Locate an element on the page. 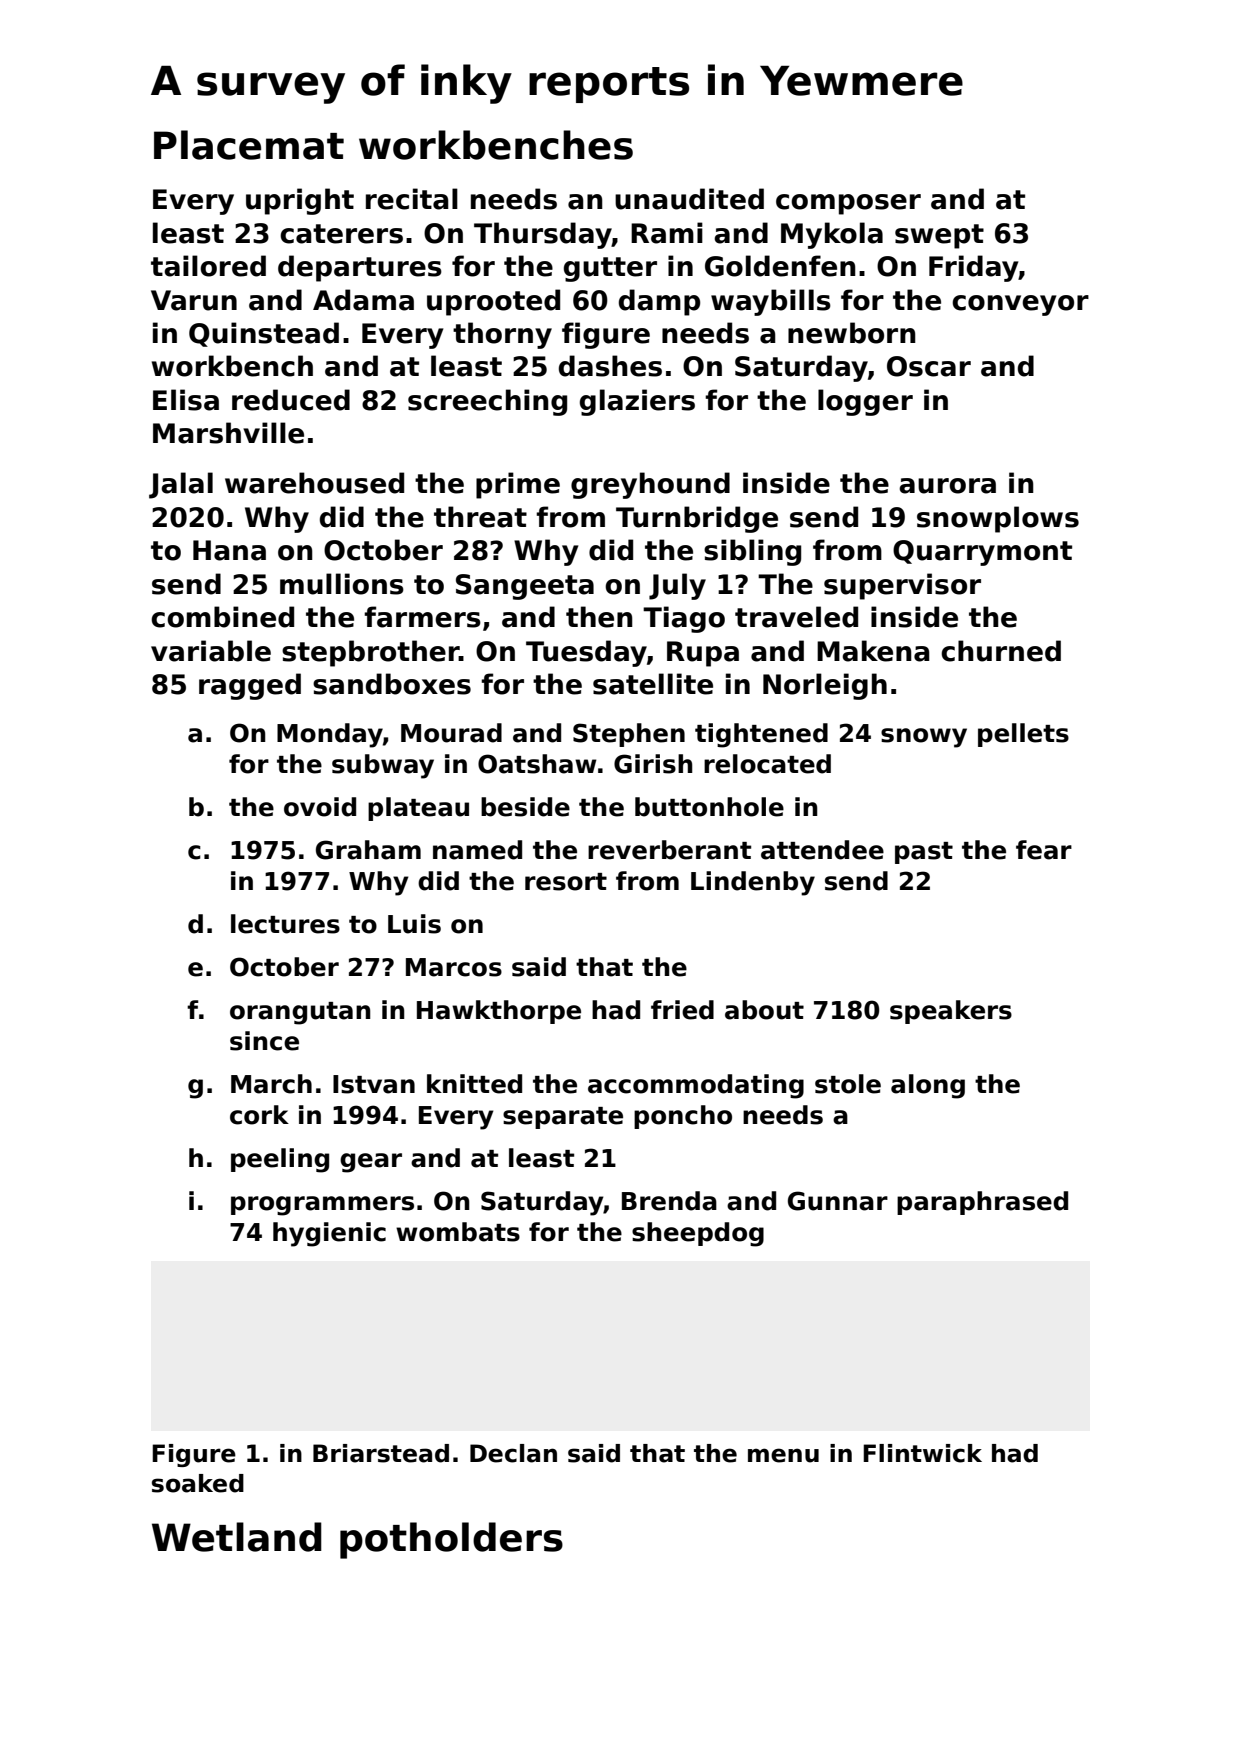 The width and height of the page is (1240, 1753). Wetland is located at coordinates (237, 1537).
